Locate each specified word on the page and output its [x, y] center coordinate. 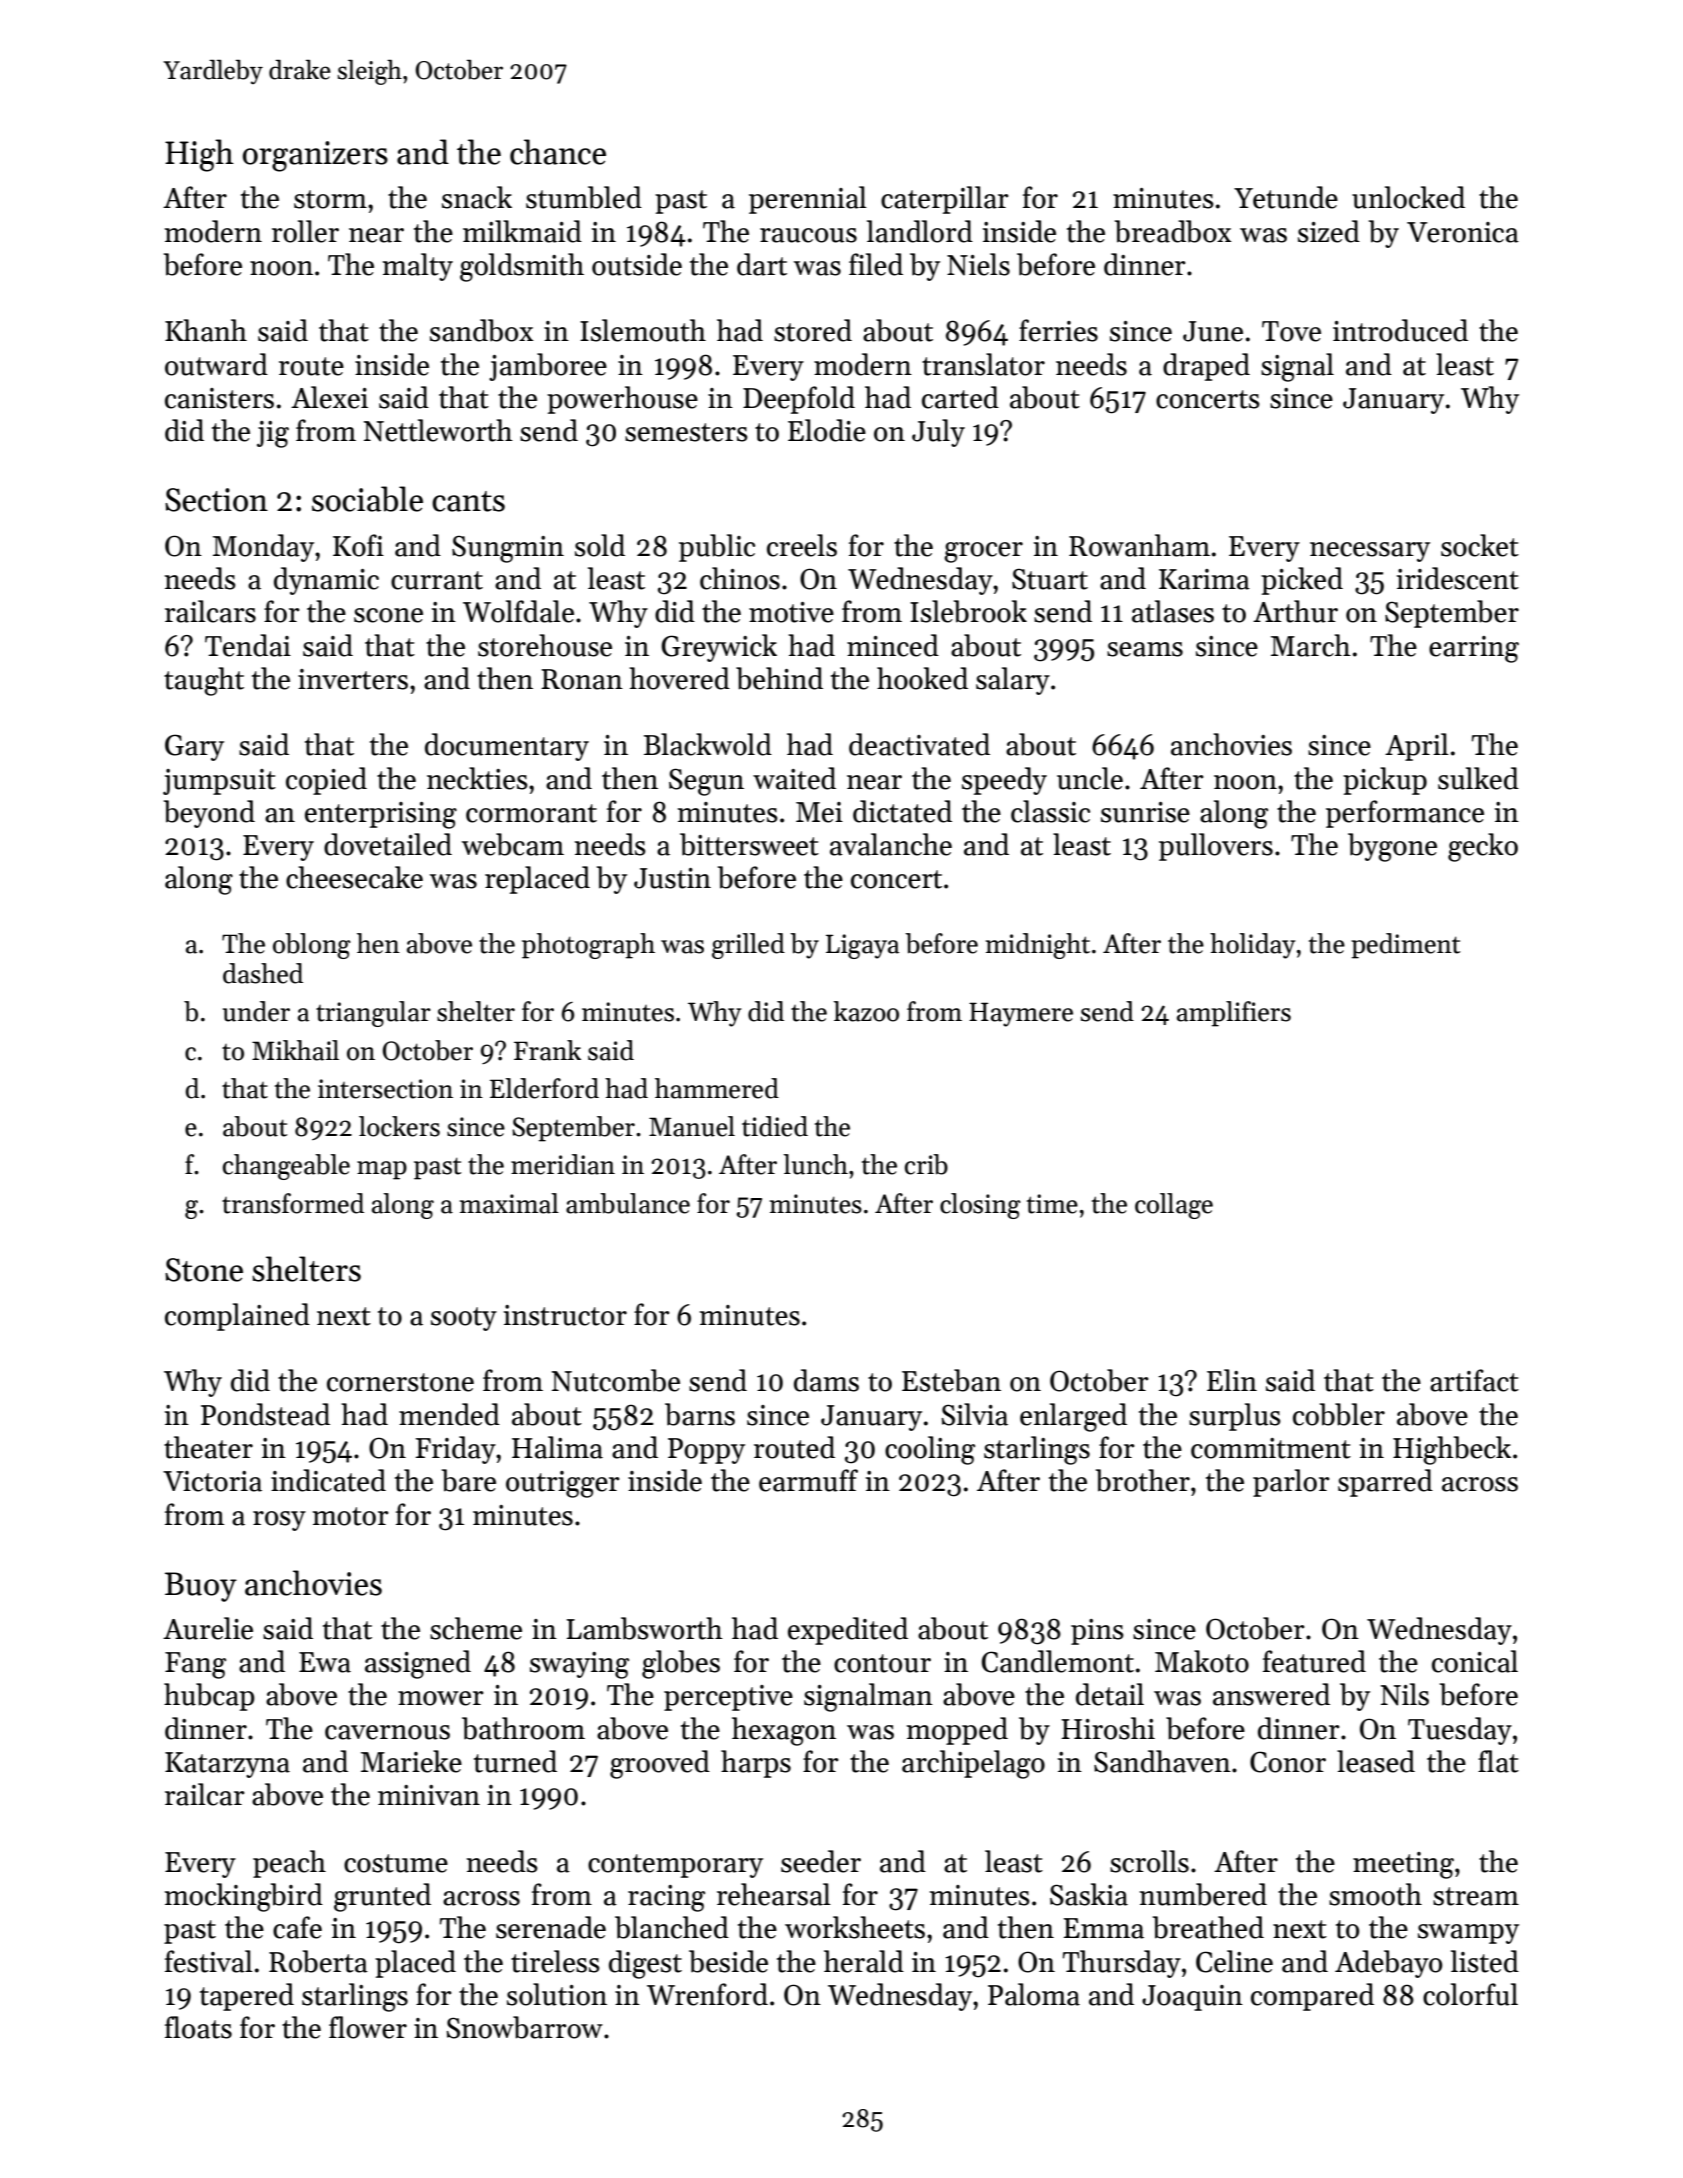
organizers [315, 156]
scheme [476, 1628]
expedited [848, 1631]
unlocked [1408, 197]
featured [1314, 1661]
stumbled [584, 197]
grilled [748, 946]
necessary [1370, 552]
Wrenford [707, 1994]
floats [198, 2027]
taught [204, 681]
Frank [547, 1050]
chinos [740, 578]
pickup [1385, 781]
